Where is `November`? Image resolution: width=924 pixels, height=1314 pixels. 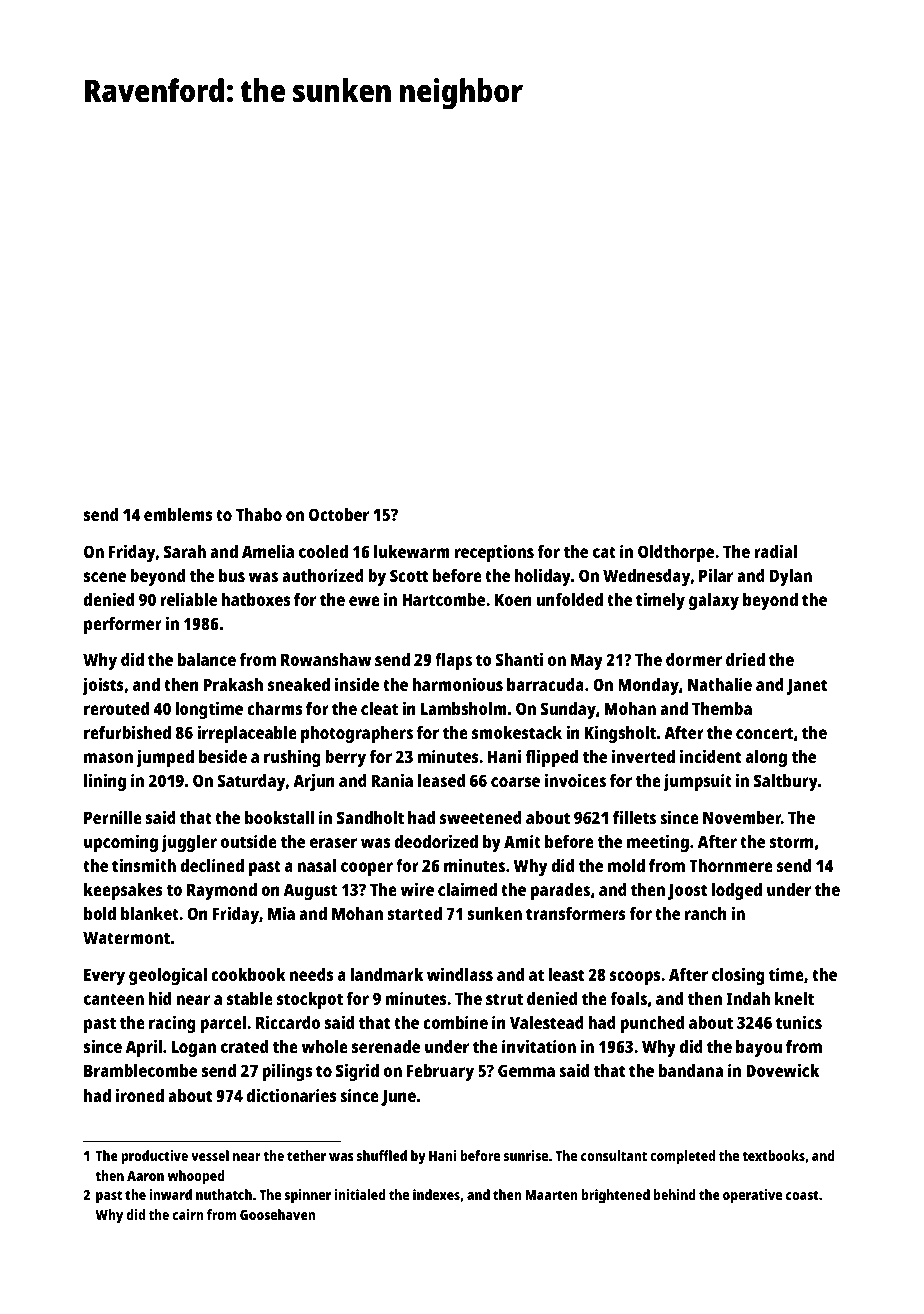 November is located at coordinates (742, 817).
